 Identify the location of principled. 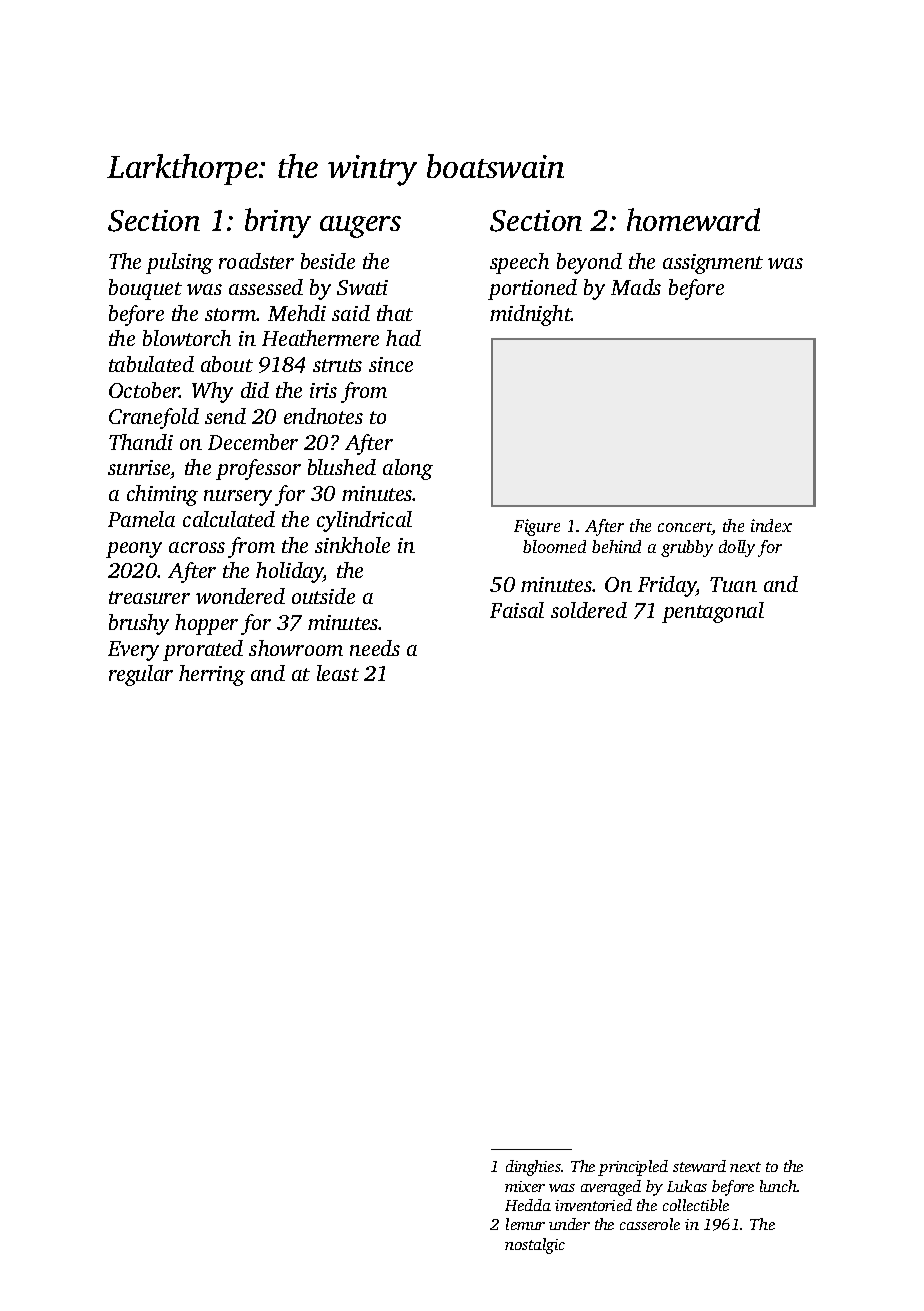
(633, 1168).
